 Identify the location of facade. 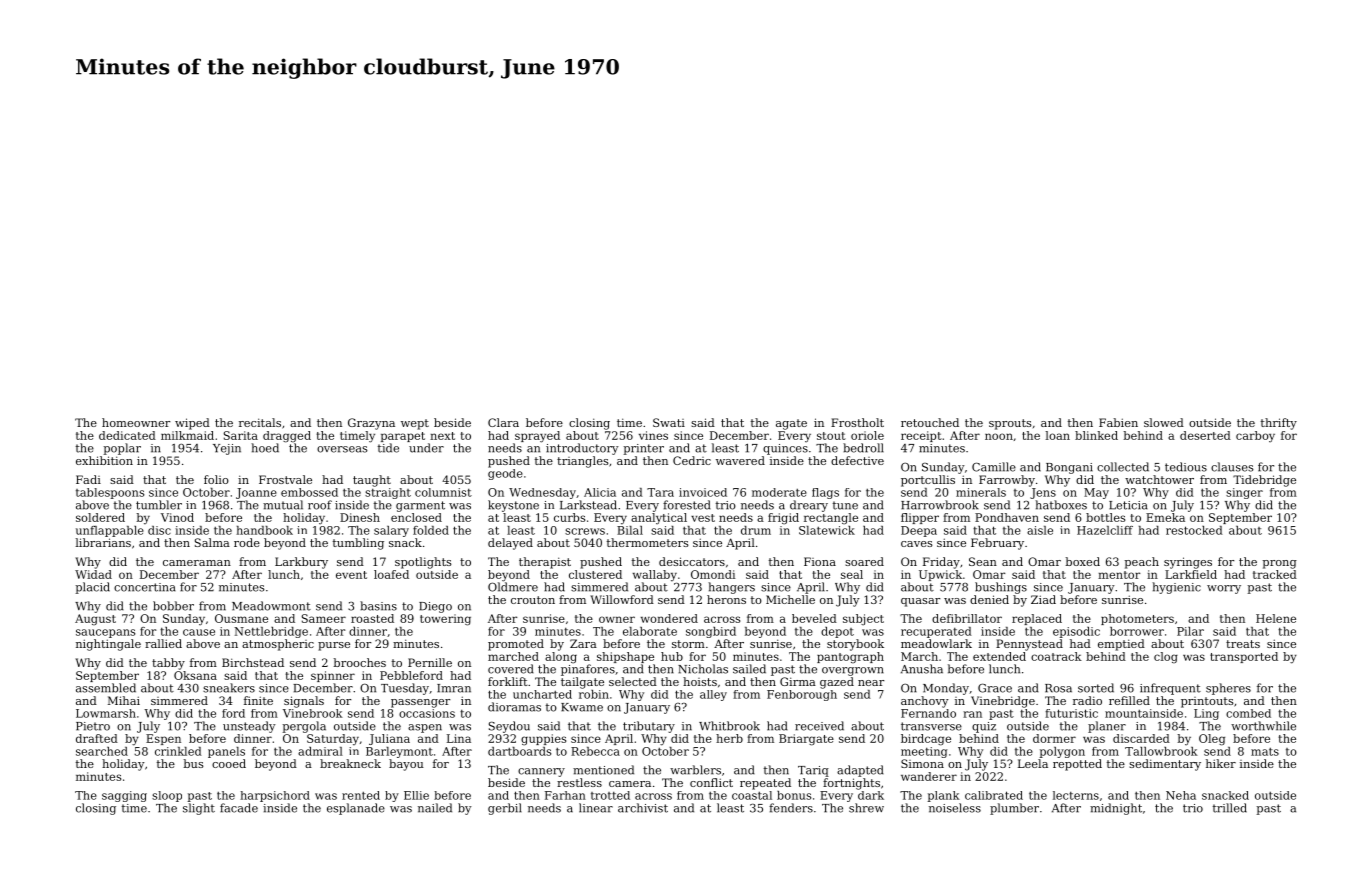
(239, 808).
